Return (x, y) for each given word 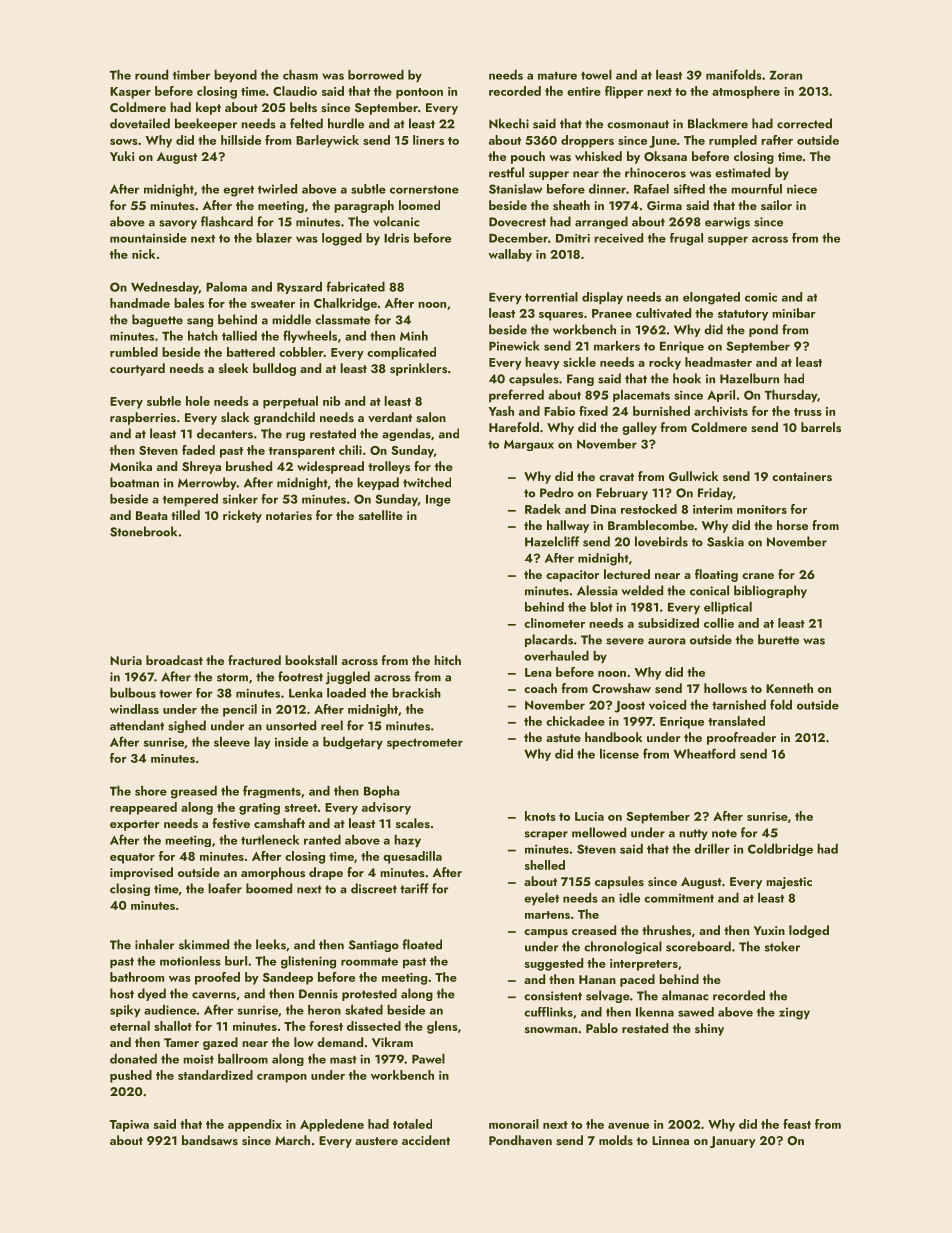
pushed (131, 1076)
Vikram (392, 1042)
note (724, 833)
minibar (794, 313)
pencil (240, 710)
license (619, 754)
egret (238, 191)
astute (563, 738)
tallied (239, 336)
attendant (137, 725)
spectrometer (425, 744)
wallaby (510, 255)
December (518, 238)
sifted (689, 189)
